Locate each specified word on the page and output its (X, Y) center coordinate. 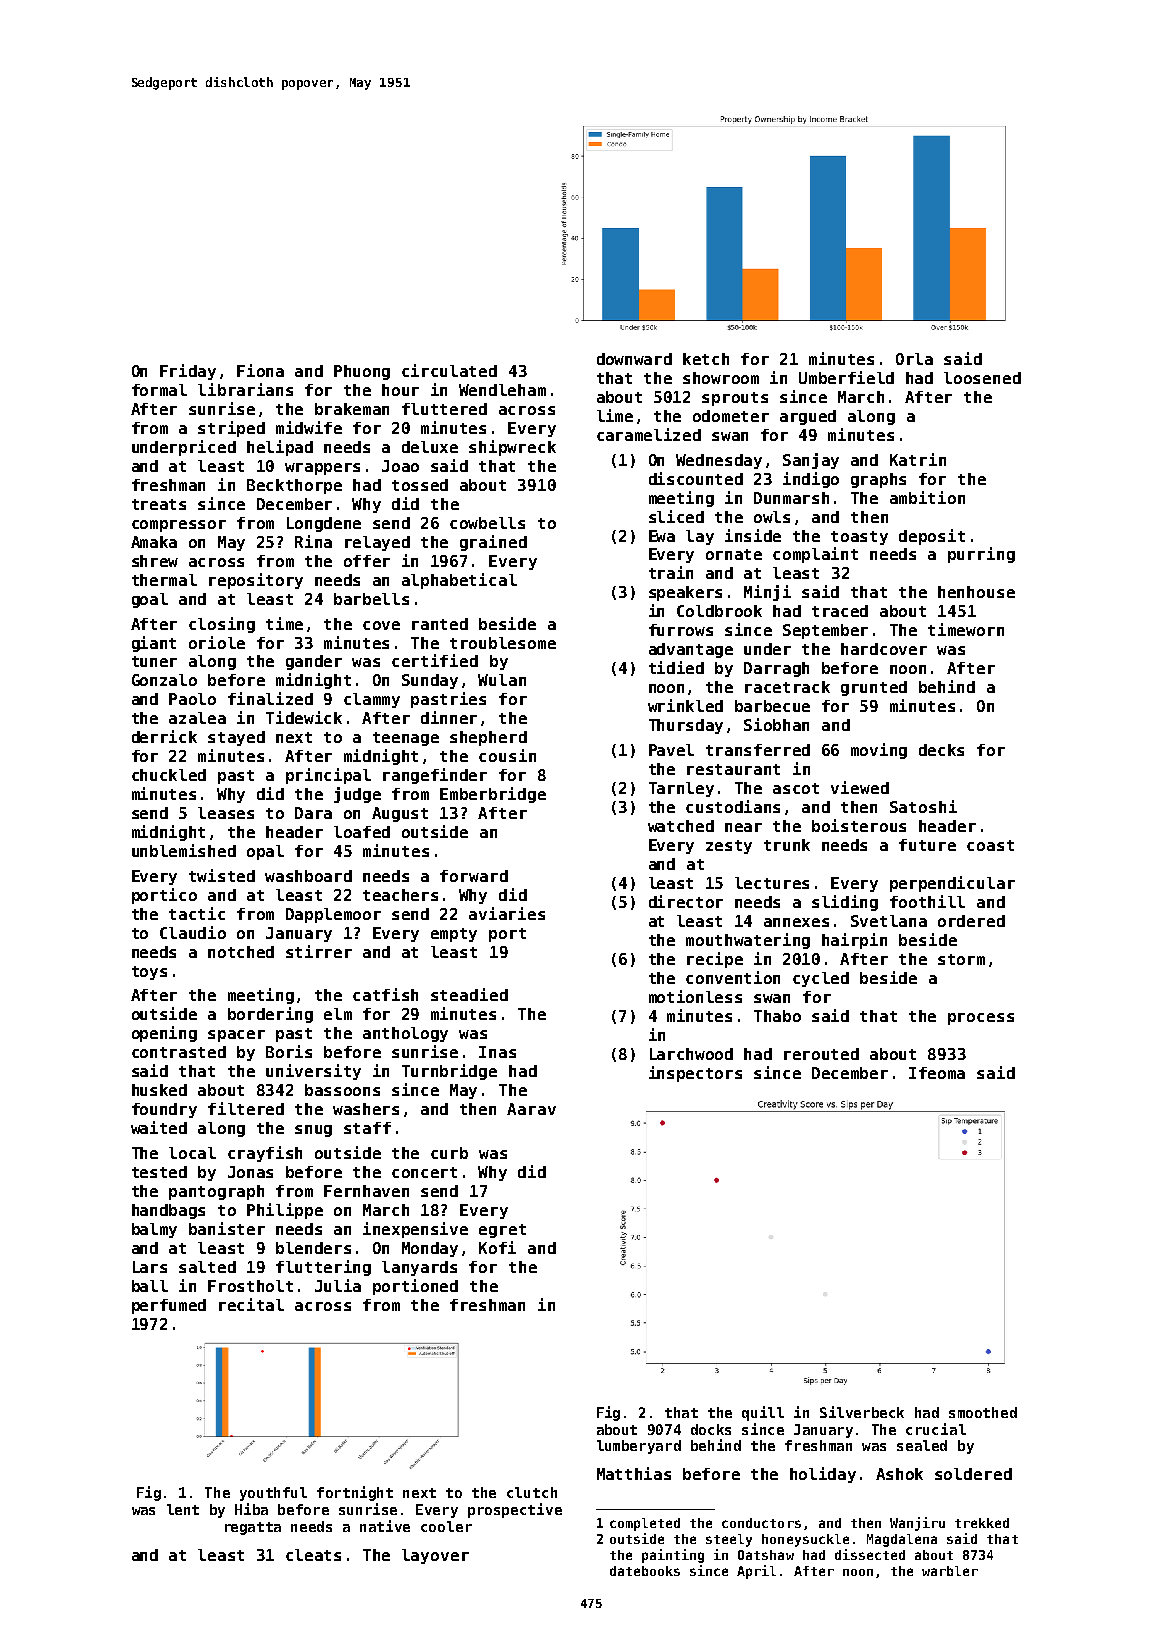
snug (313, 1131)
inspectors (695, 1074)
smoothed (983, 1412)
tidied (676, 667)
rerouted (821, 1054)
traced (840, 611)
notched (241, 952)
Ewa (662, 536)
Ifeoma (937, 1073)
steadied (469, 994)
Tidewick (304, 717)
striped (231, 429)
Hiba (251, 1509)
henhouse (976, 592)
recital (251, 1304)
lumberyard (639, 1447)
